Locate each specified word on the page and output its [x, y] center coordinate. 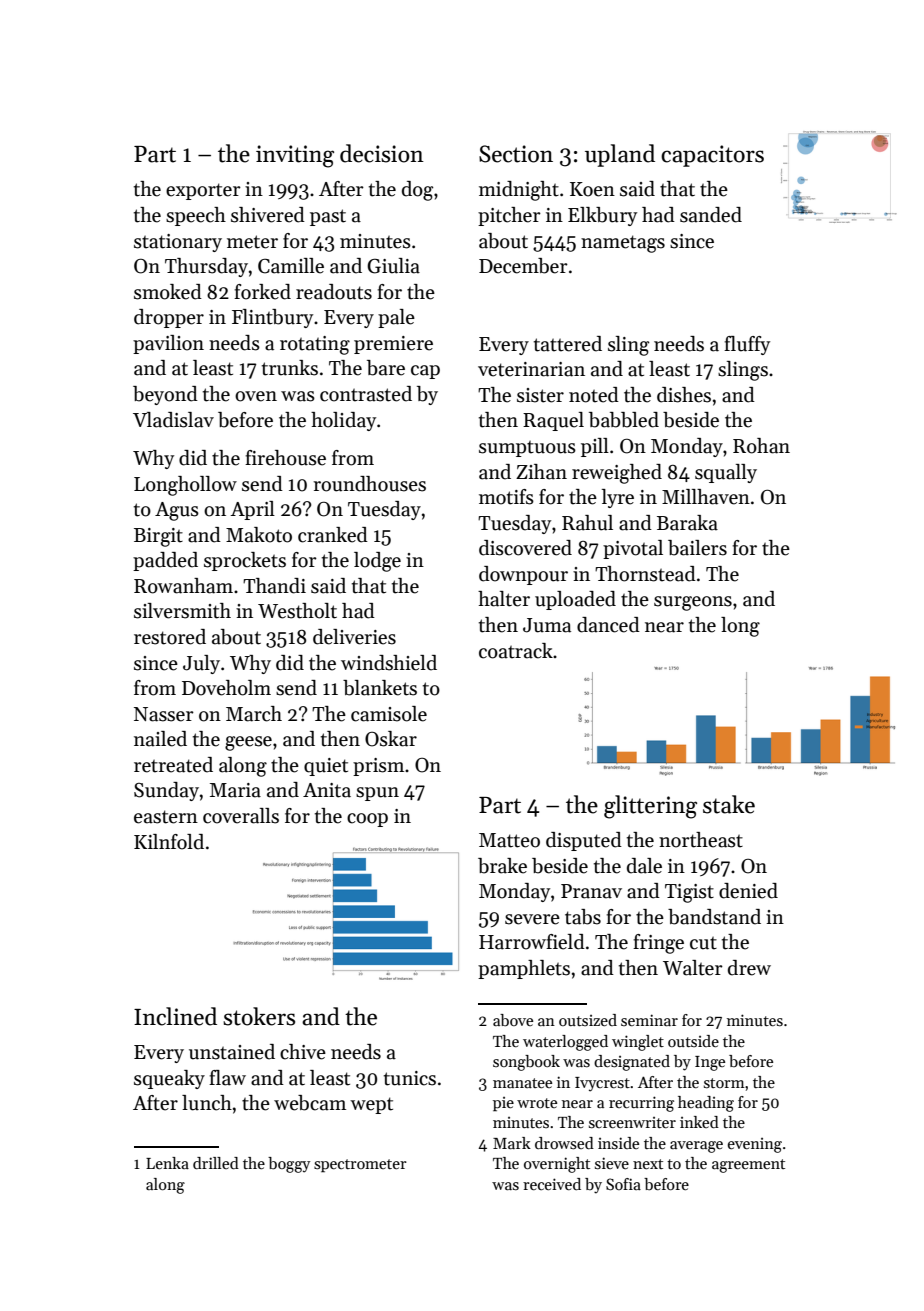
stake [729, 804]
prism [378, 767]
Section [516, 154]
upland [620, 155]
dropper [169, 318]
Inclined [175, 1016]
